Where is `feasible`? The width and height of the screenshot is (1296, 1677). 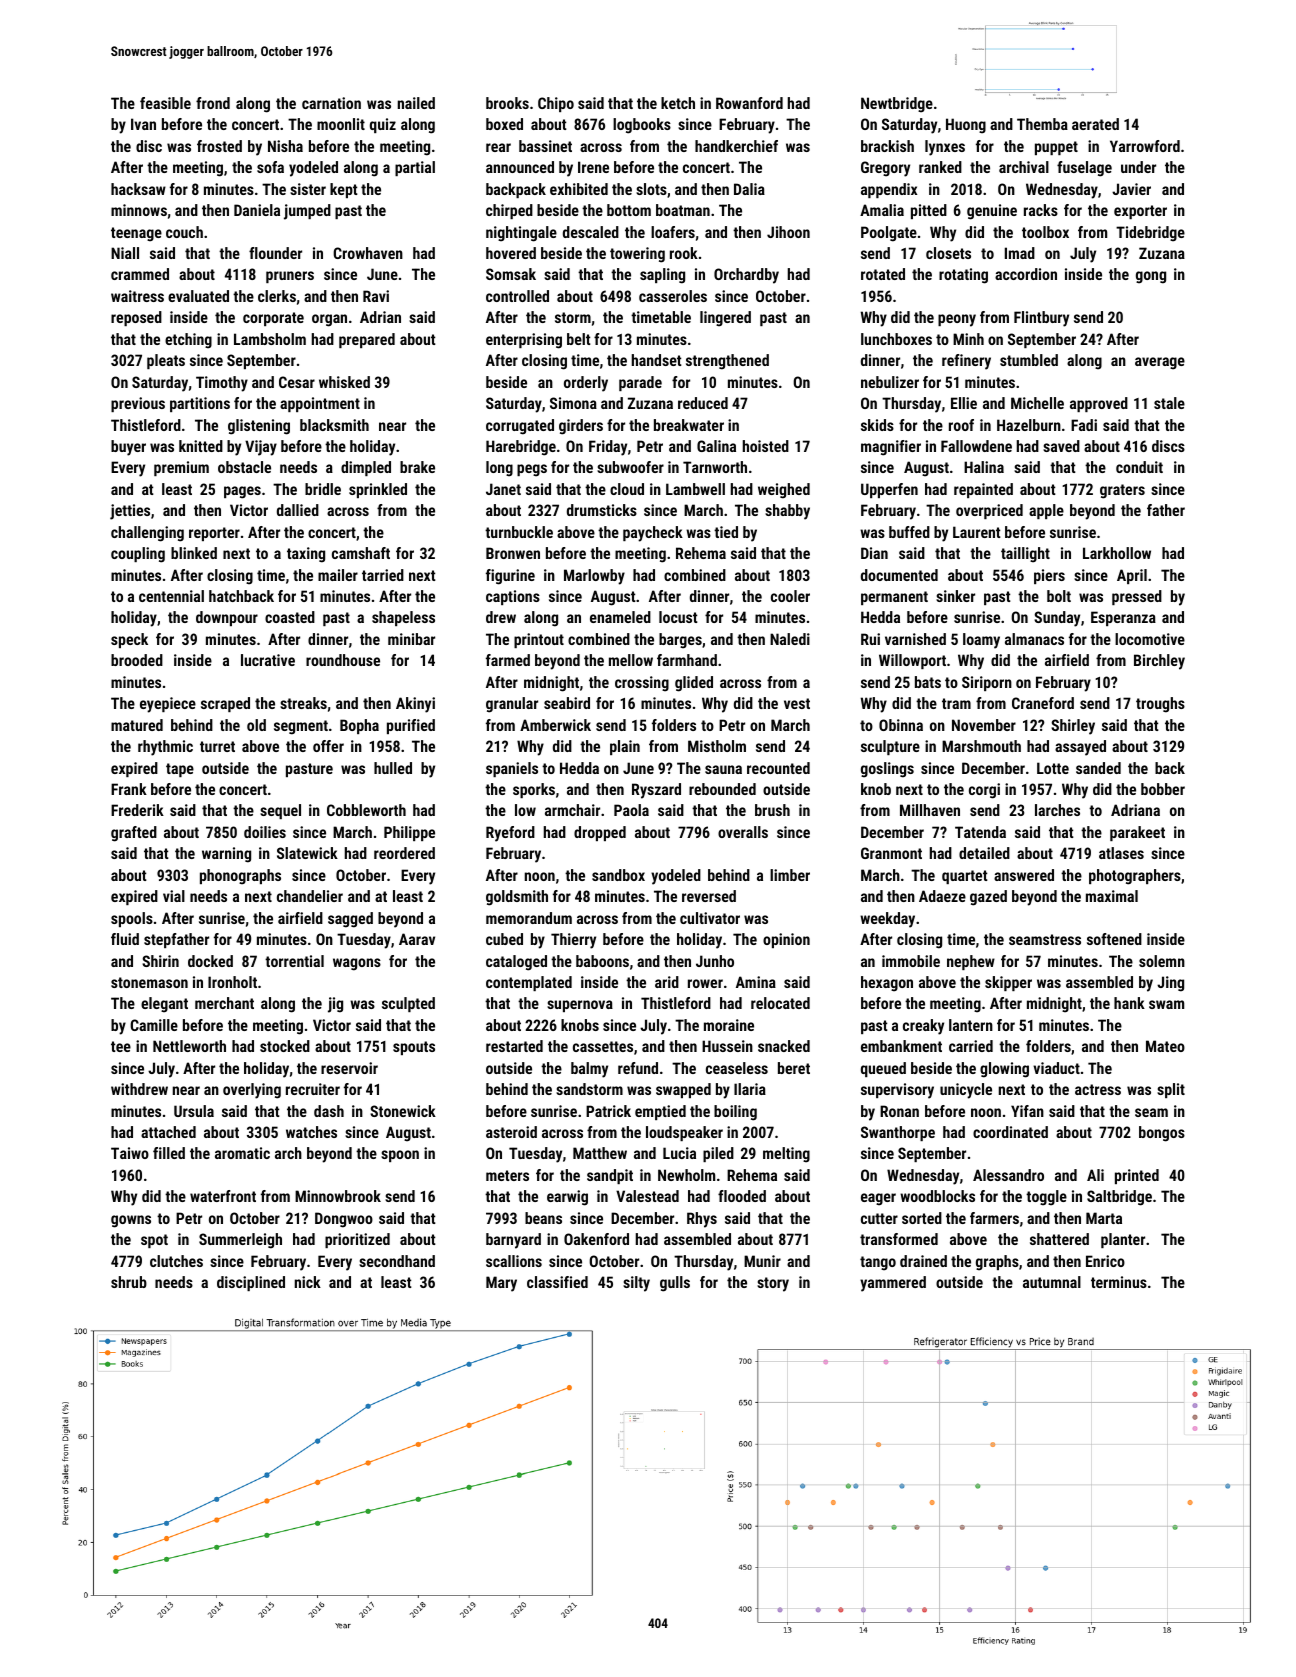
feasible is located at coordinates (165, 103).
